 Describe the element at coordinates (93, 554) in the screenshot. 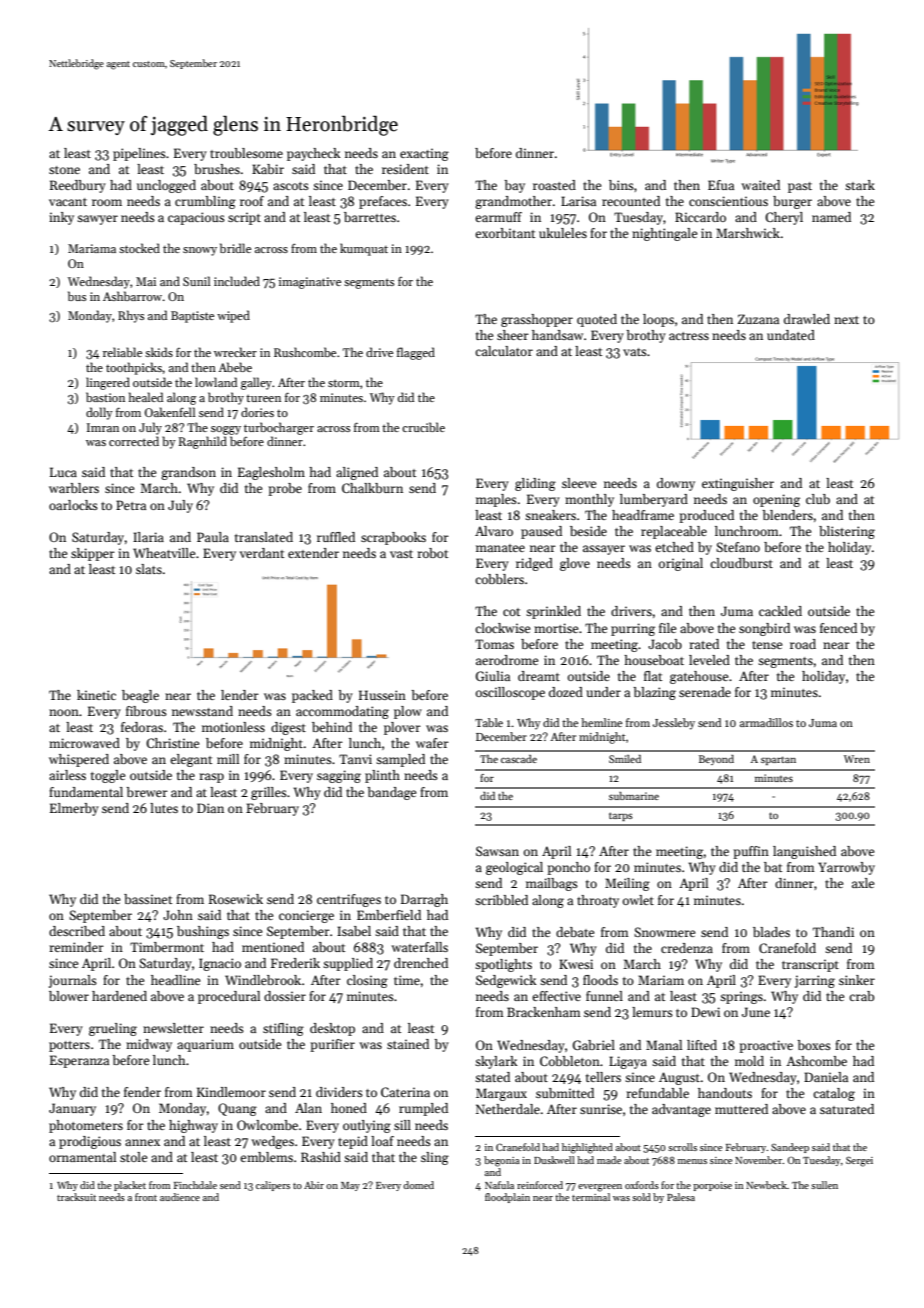

I see `skipper` at that location.
